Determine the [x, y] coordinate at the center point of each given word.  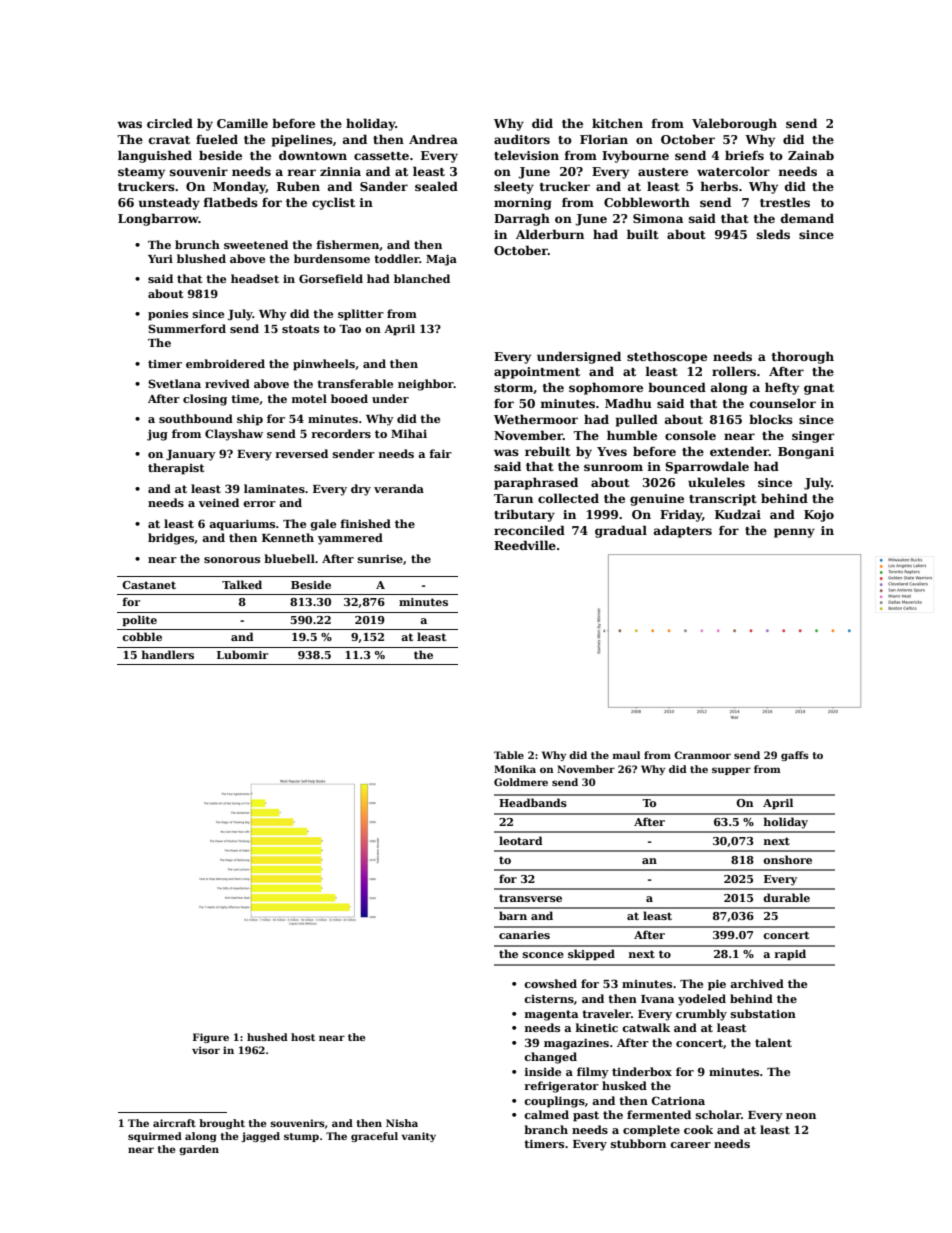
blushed [201, 258]
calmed [546, 1114]
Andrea [433, 139]
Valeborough [734, 124]
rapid [790, 954]
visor [206, 1050]
